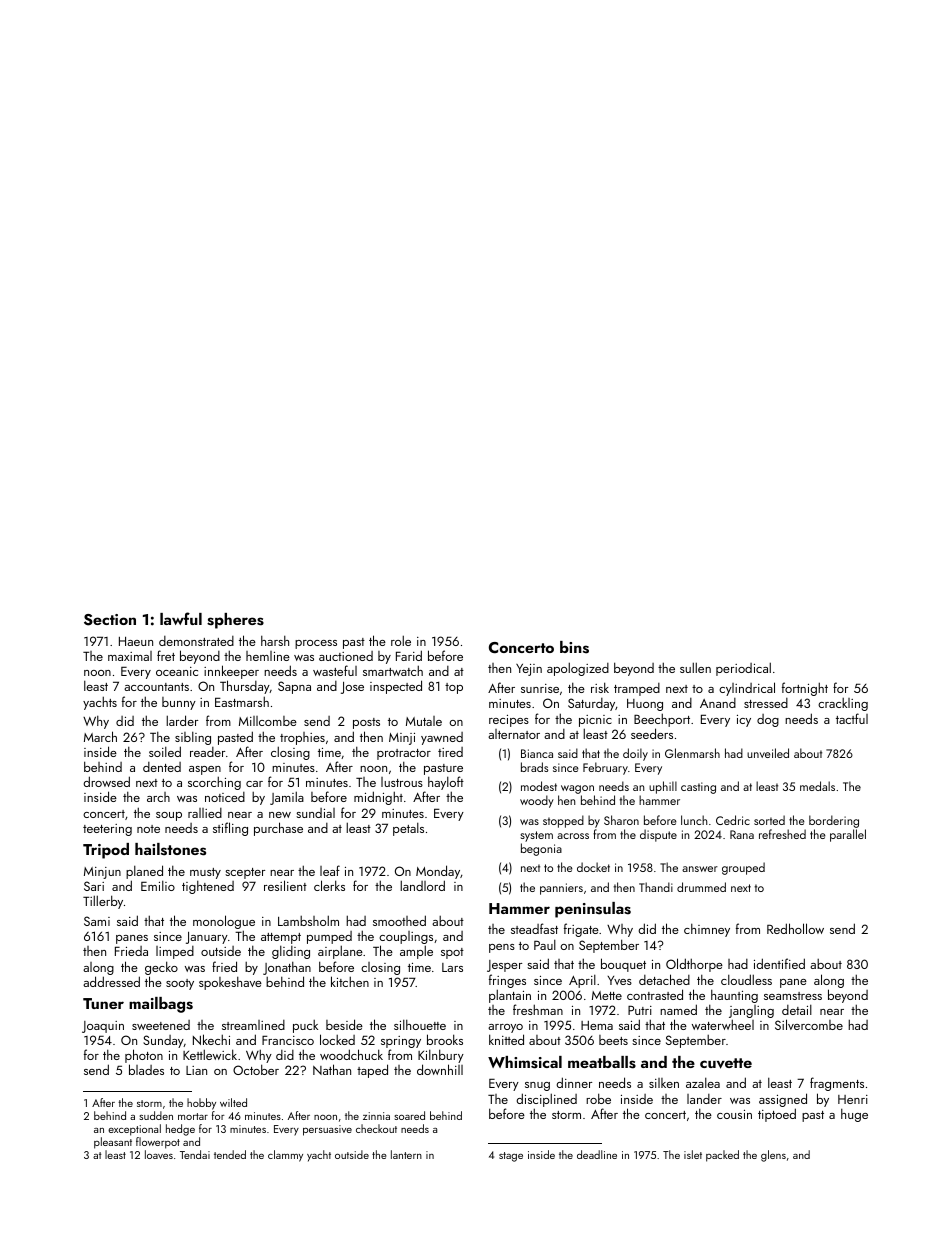 The width and height of the screenshot is (952, 1233). What do you see at coordinates (208, 887) in the screenshot?
I see `tightened` at bounding box center [208, 887].
